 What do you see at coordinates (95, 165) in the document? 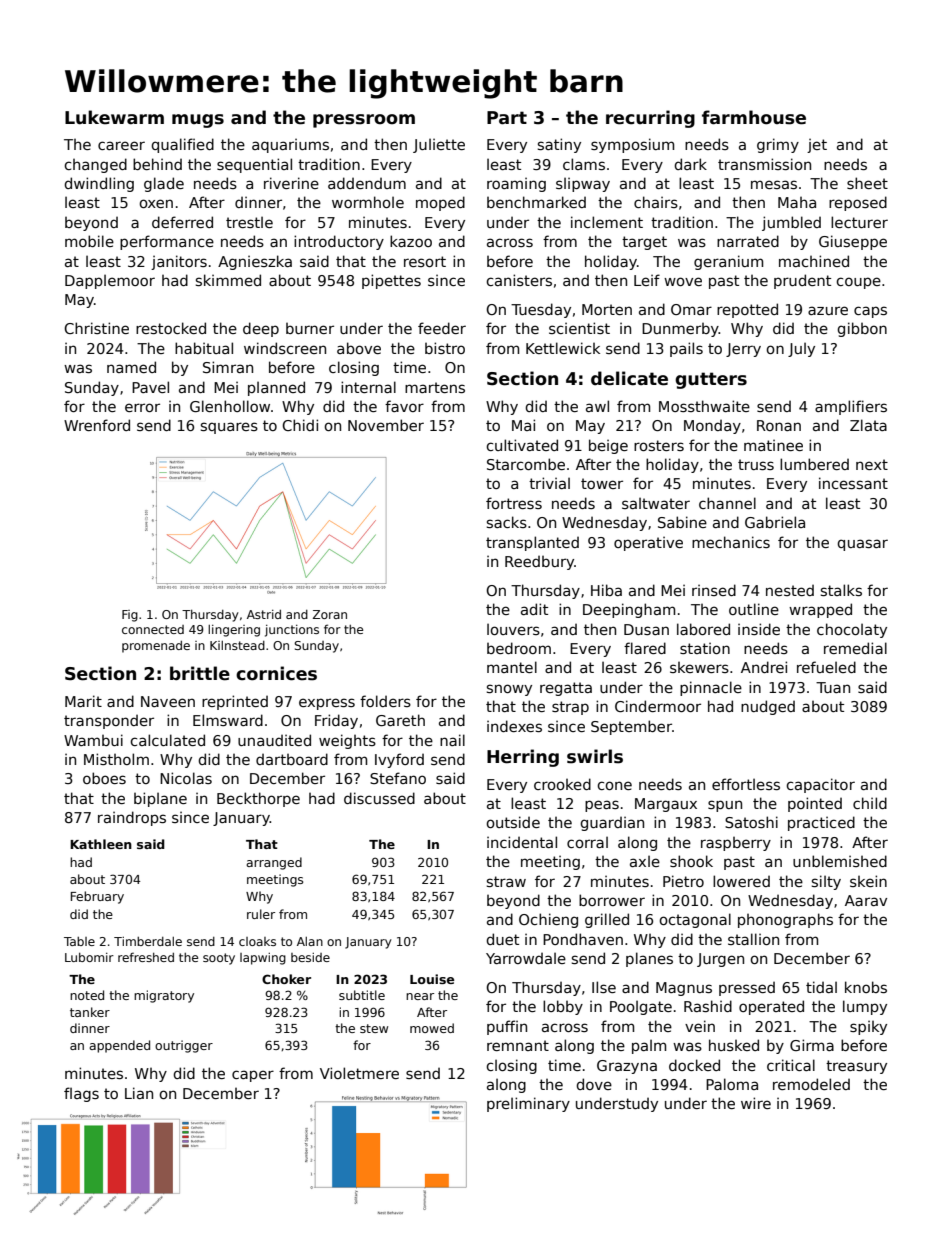
I see `changed` at bounding box center [95, 165].
